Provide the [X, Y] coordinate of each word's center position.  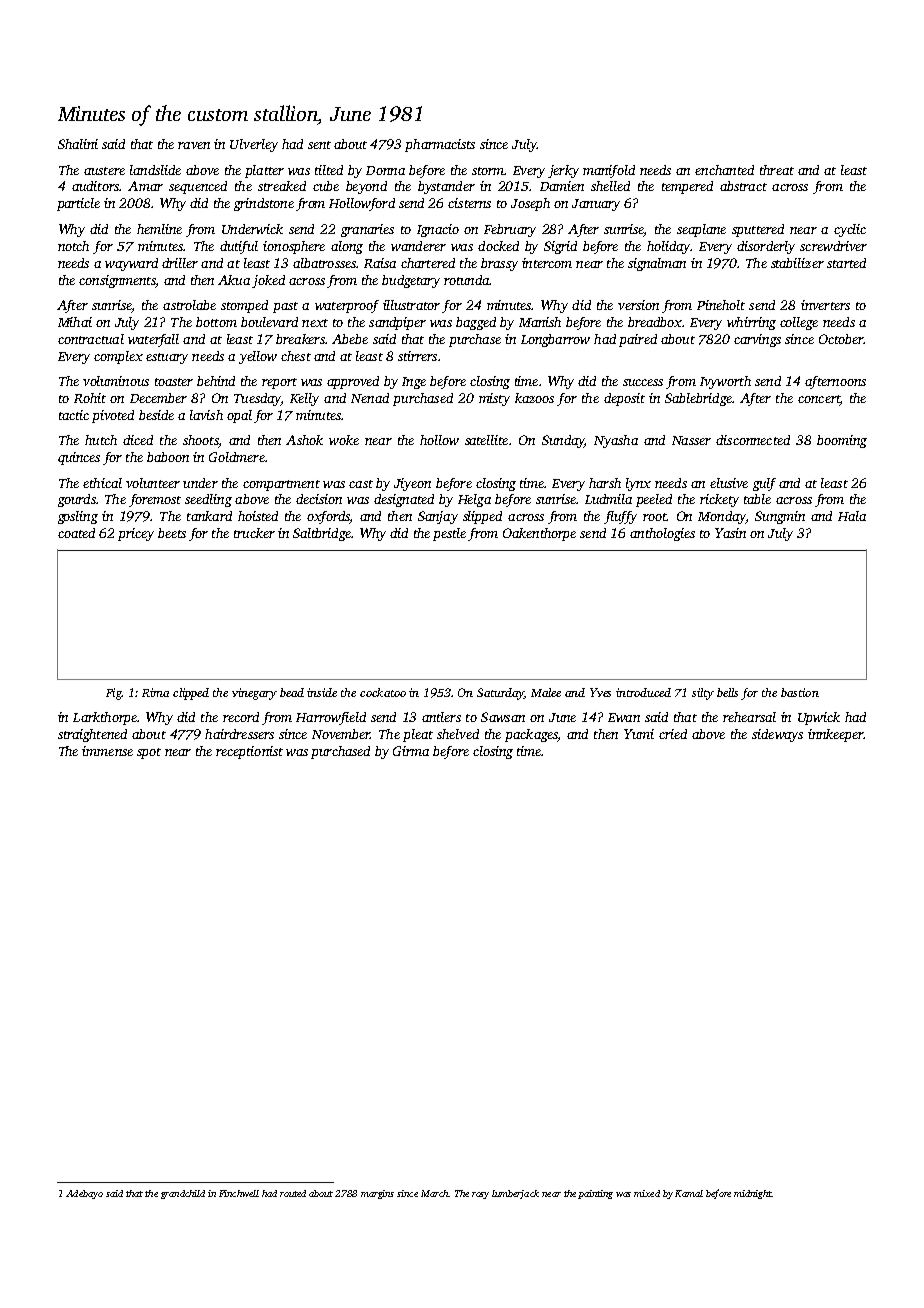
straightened [92, 735]
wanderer [418, 246]
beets [172, 533]
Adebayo [84, 1194]
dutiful [239, 247]
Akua [234, 280]
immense [107, 751]
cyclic [850, 230]
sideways [777, 735]
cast [361, 484]
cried [673, 734]
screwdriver [833, 246]
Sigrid [560, 247]
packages [531, 735]
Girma [411, 751]
